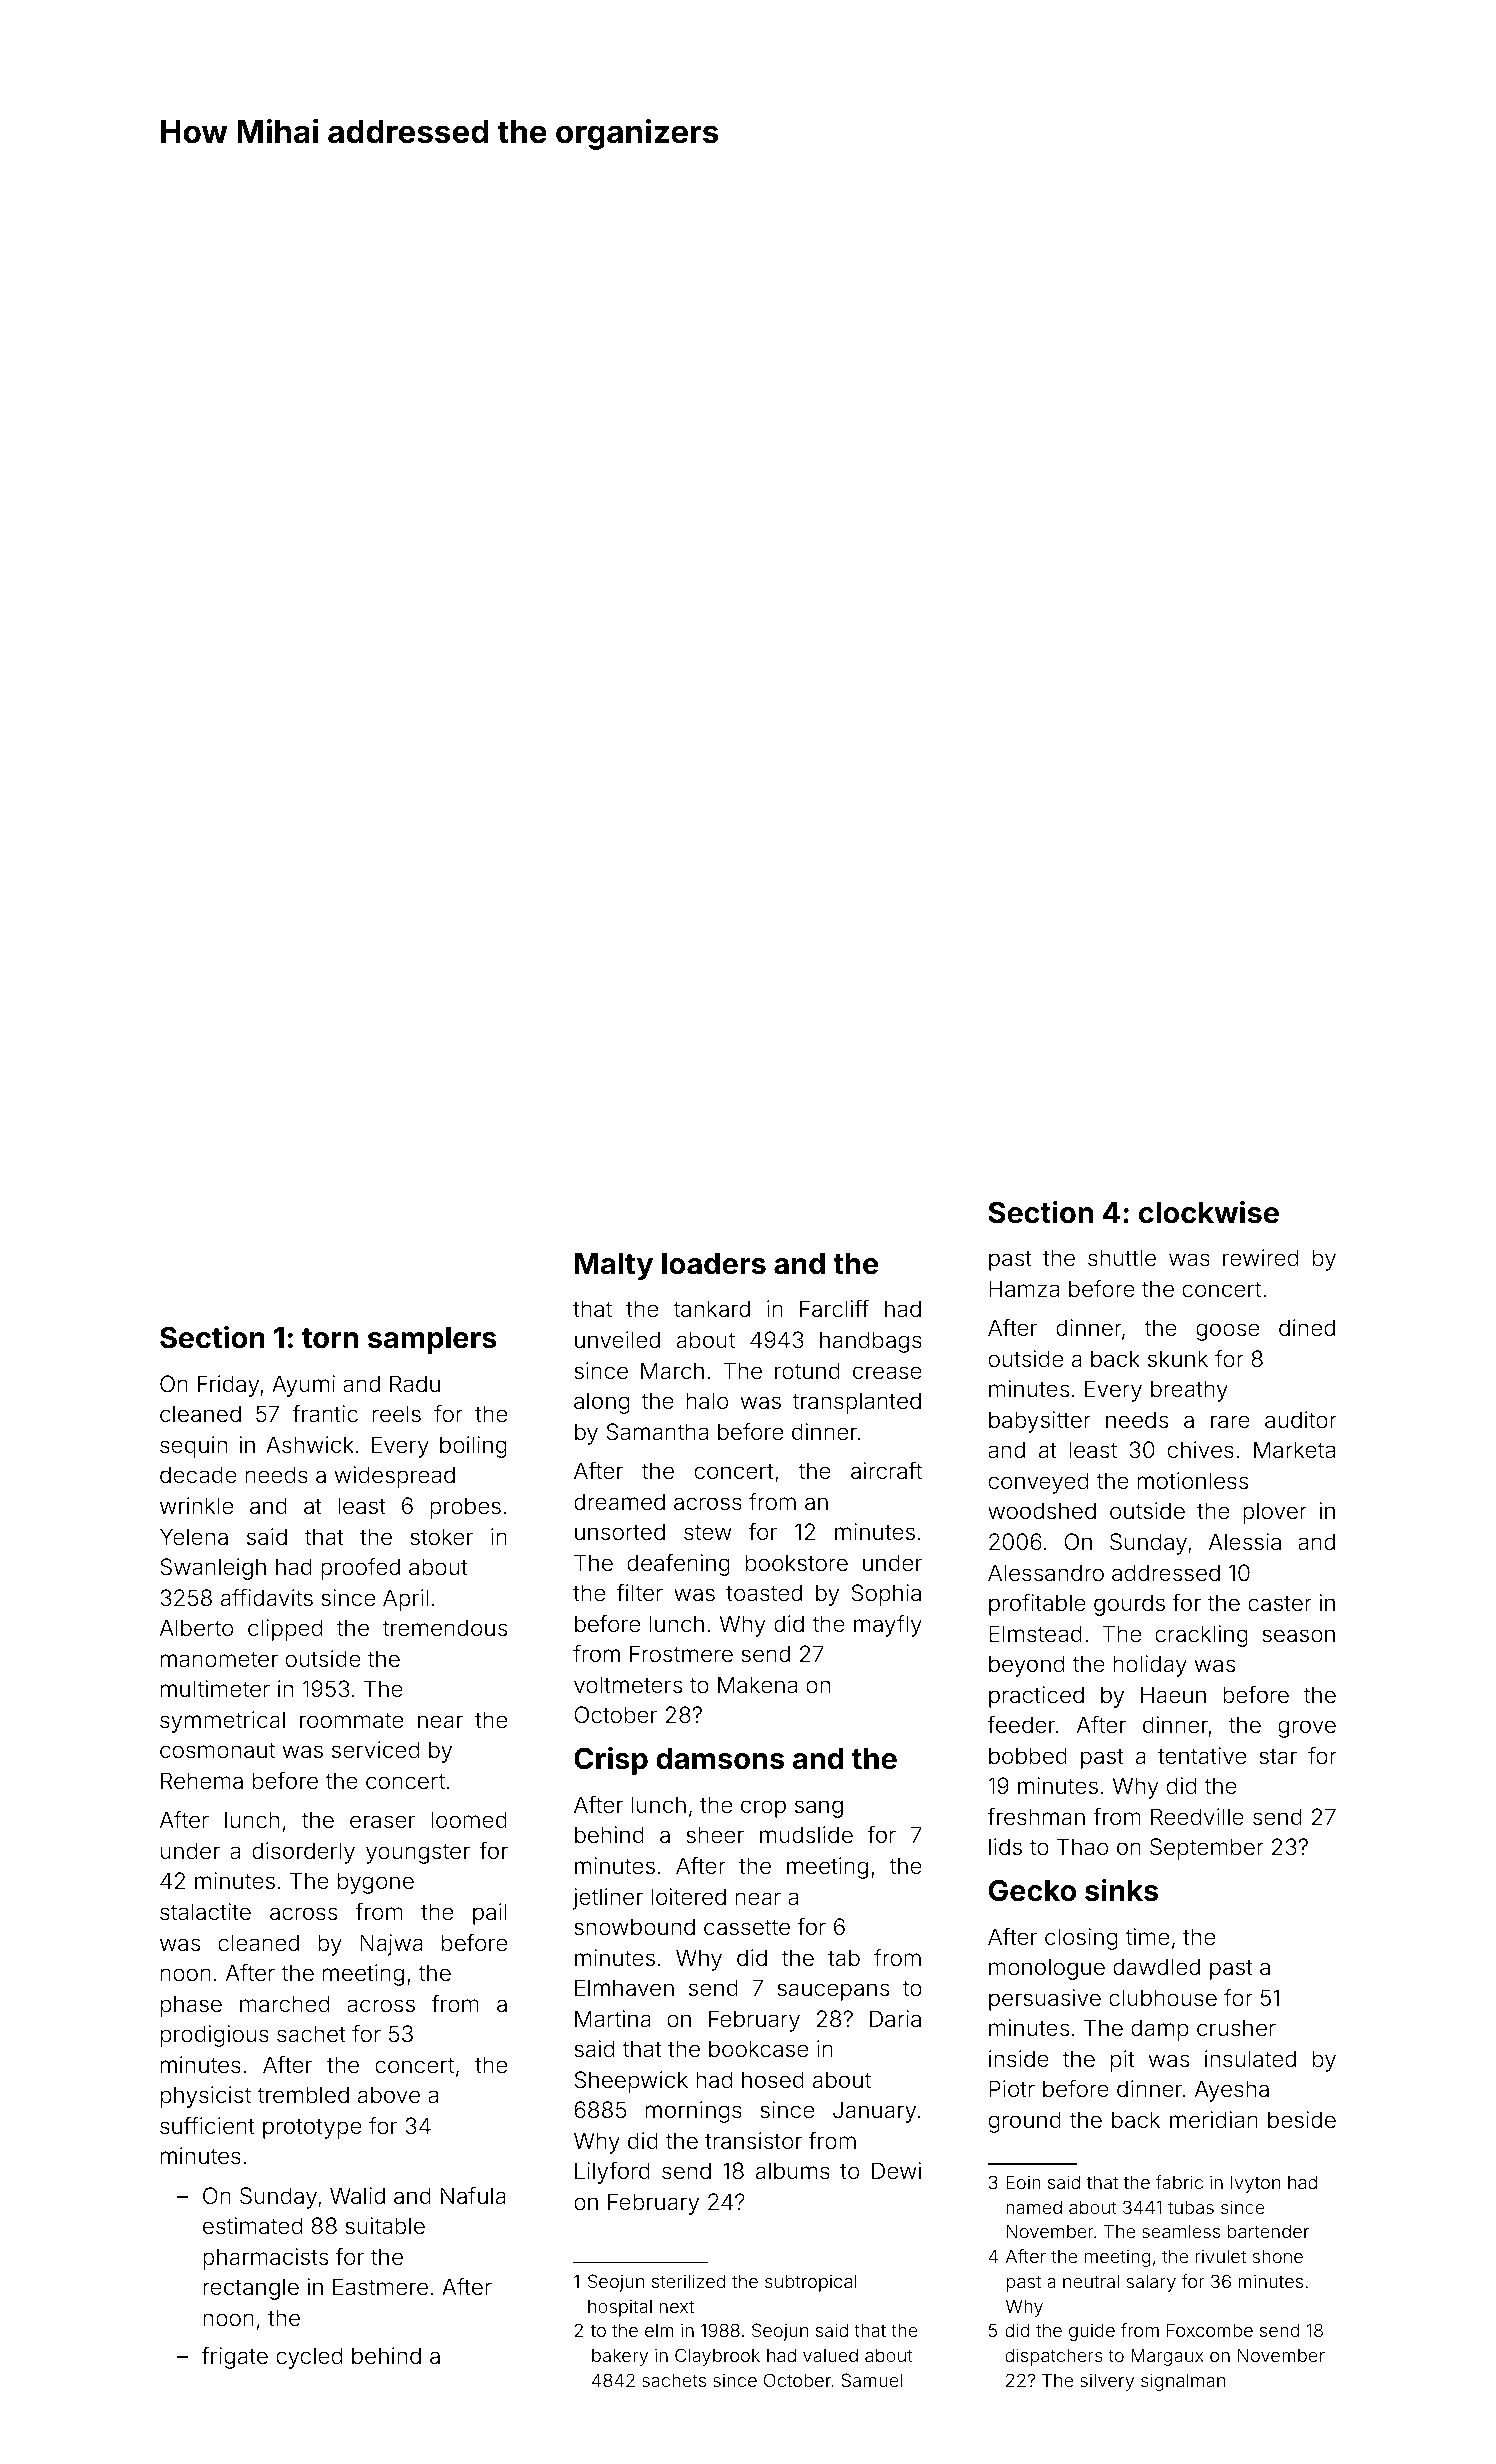 This document has width=1496, height=2464. I want to click on frigate, so click(235, 2358).
